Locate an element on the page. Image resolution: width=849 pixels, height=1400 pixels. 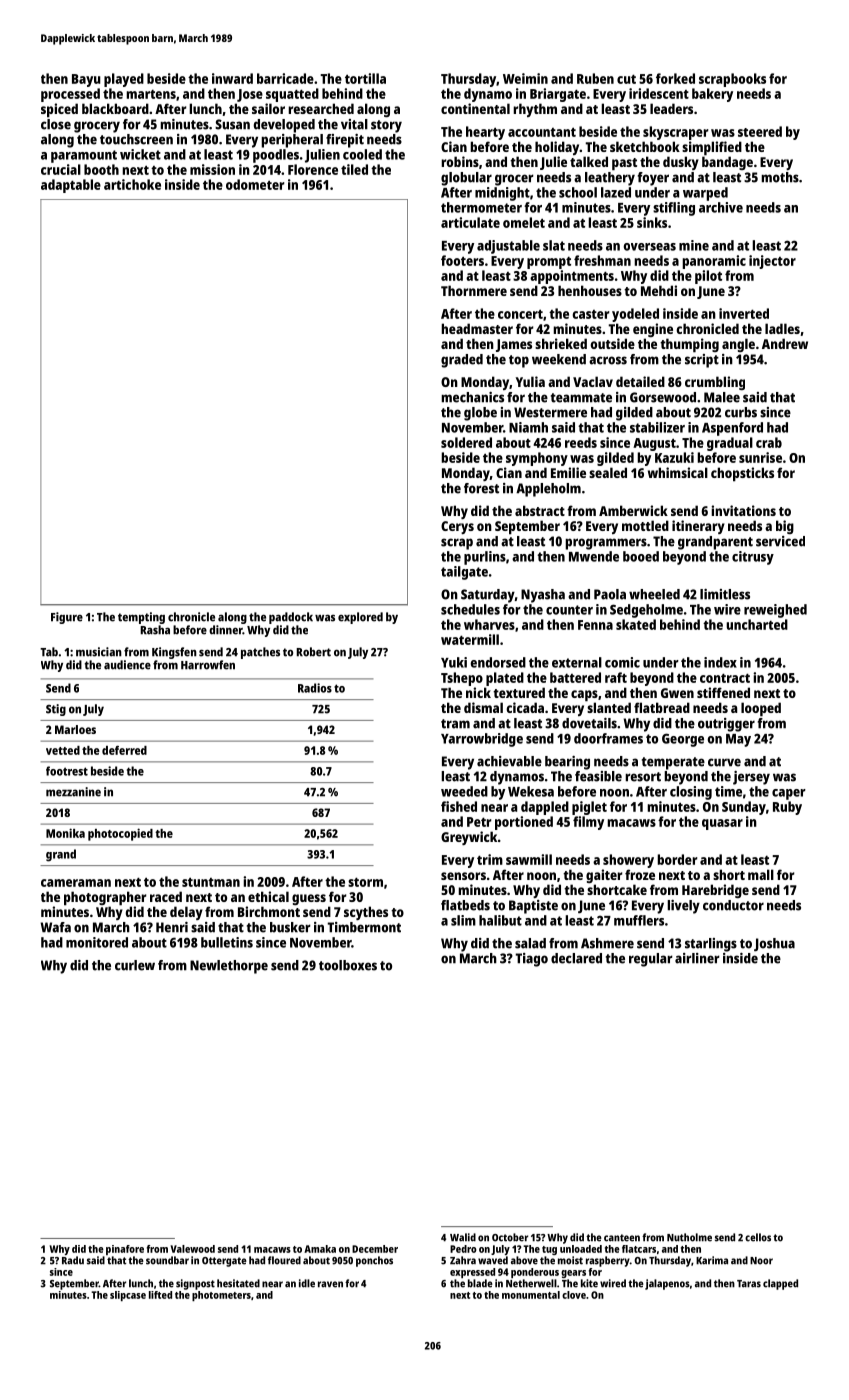
canteen is located at coordinates (622, 1238).
